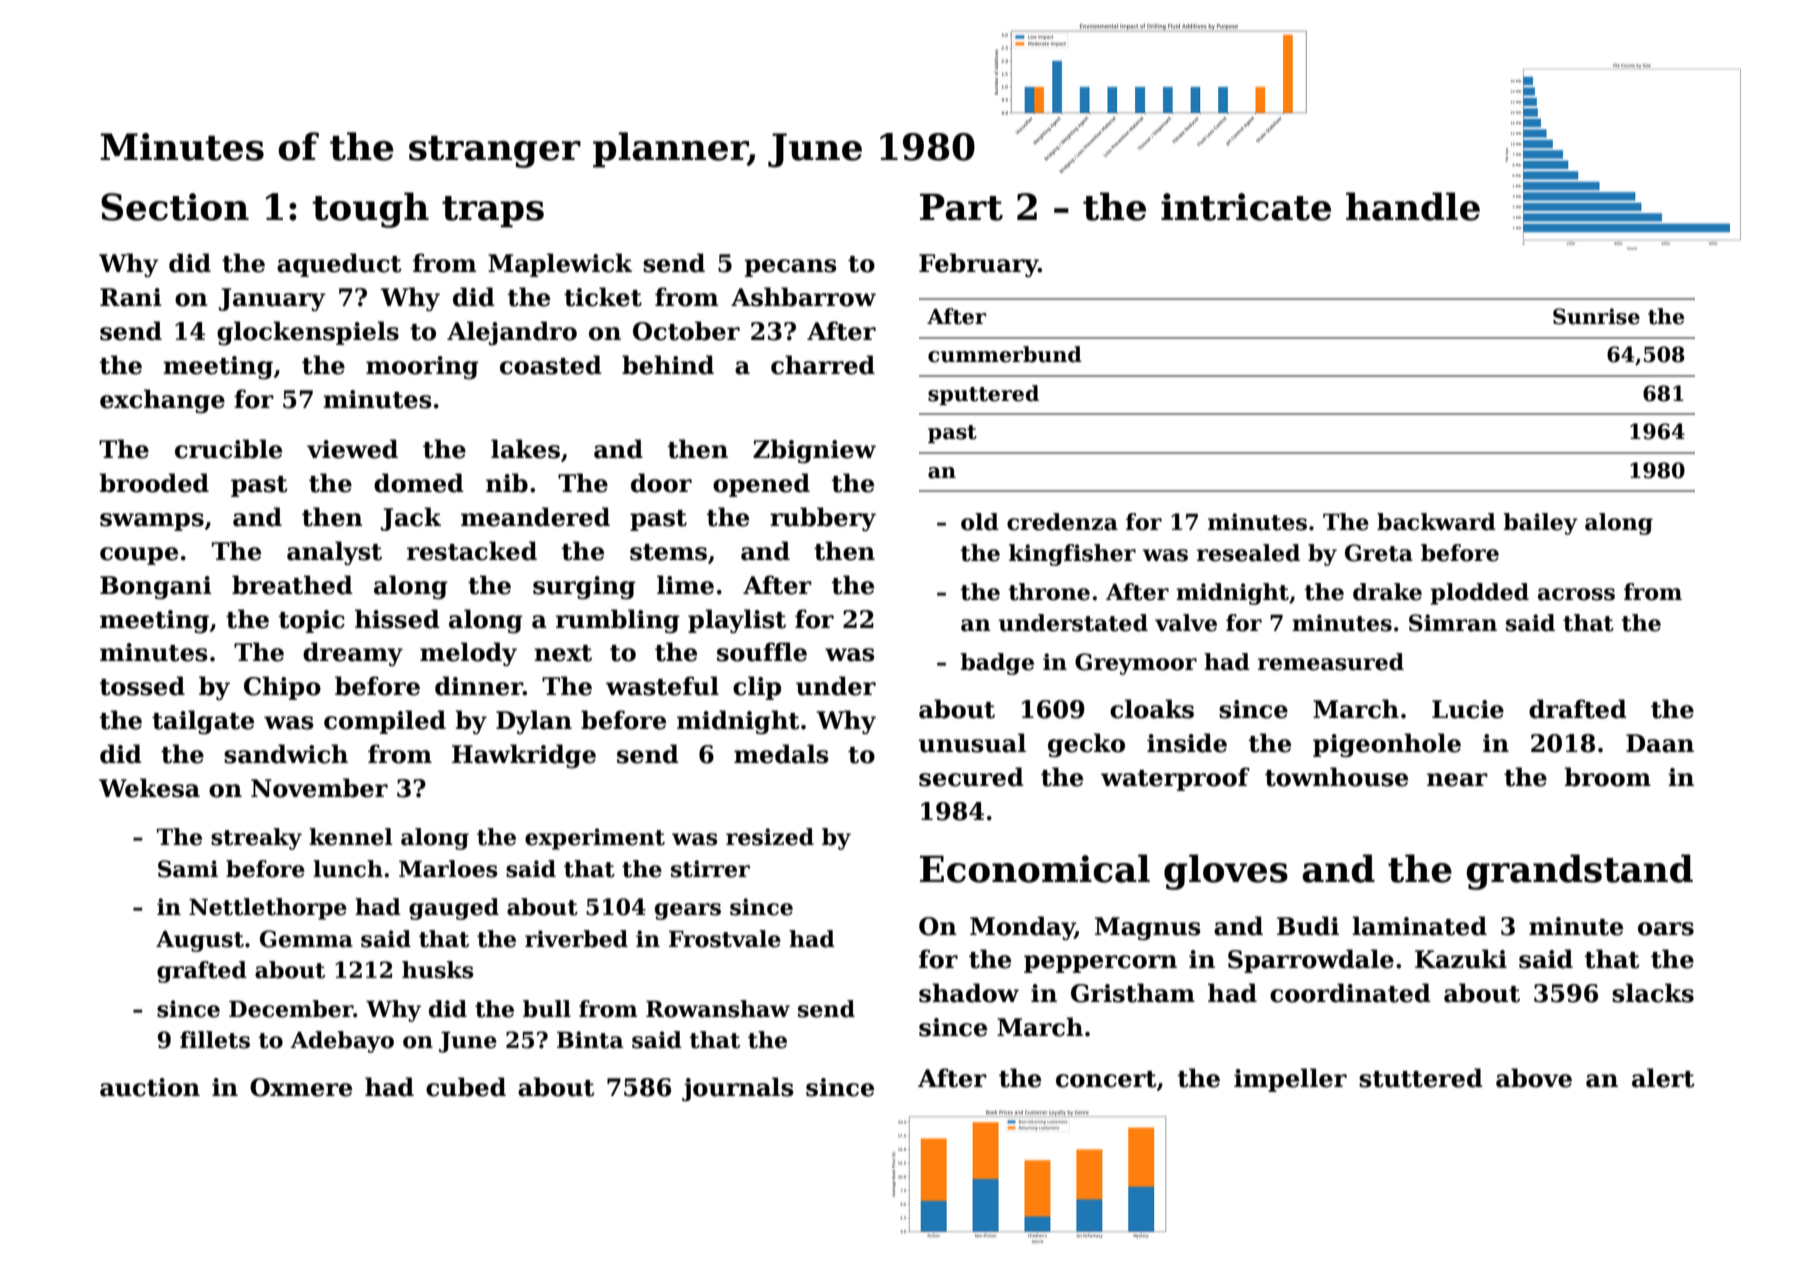 This document has width=1794, height=1269. What do you see at coordinates (1387, 745) in the document?
I see `pigeonhole` at bounding box center [1387, 745].
